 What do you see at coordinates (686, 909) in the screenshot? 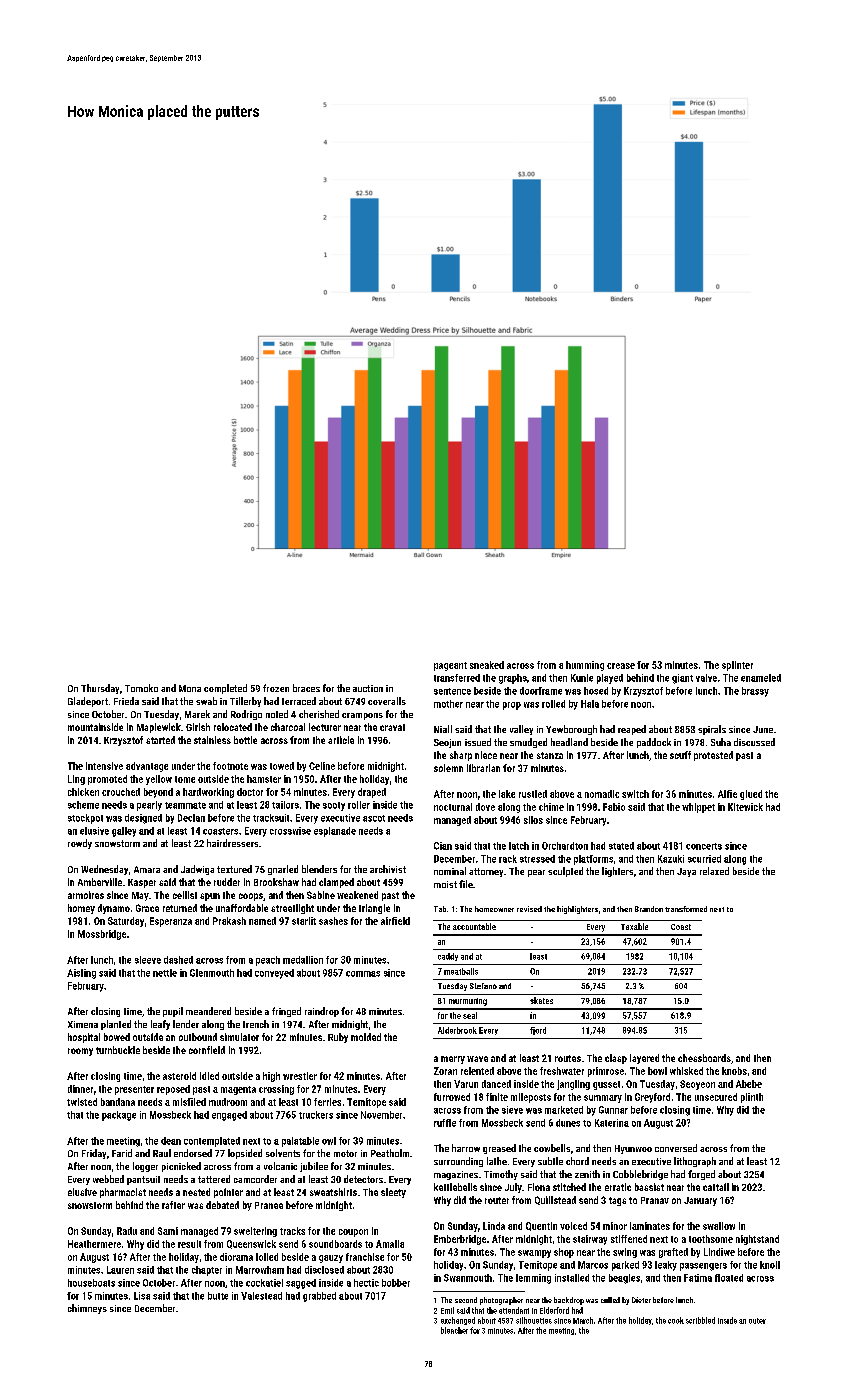
I see `transformed` at bounding box center [686, 909].
